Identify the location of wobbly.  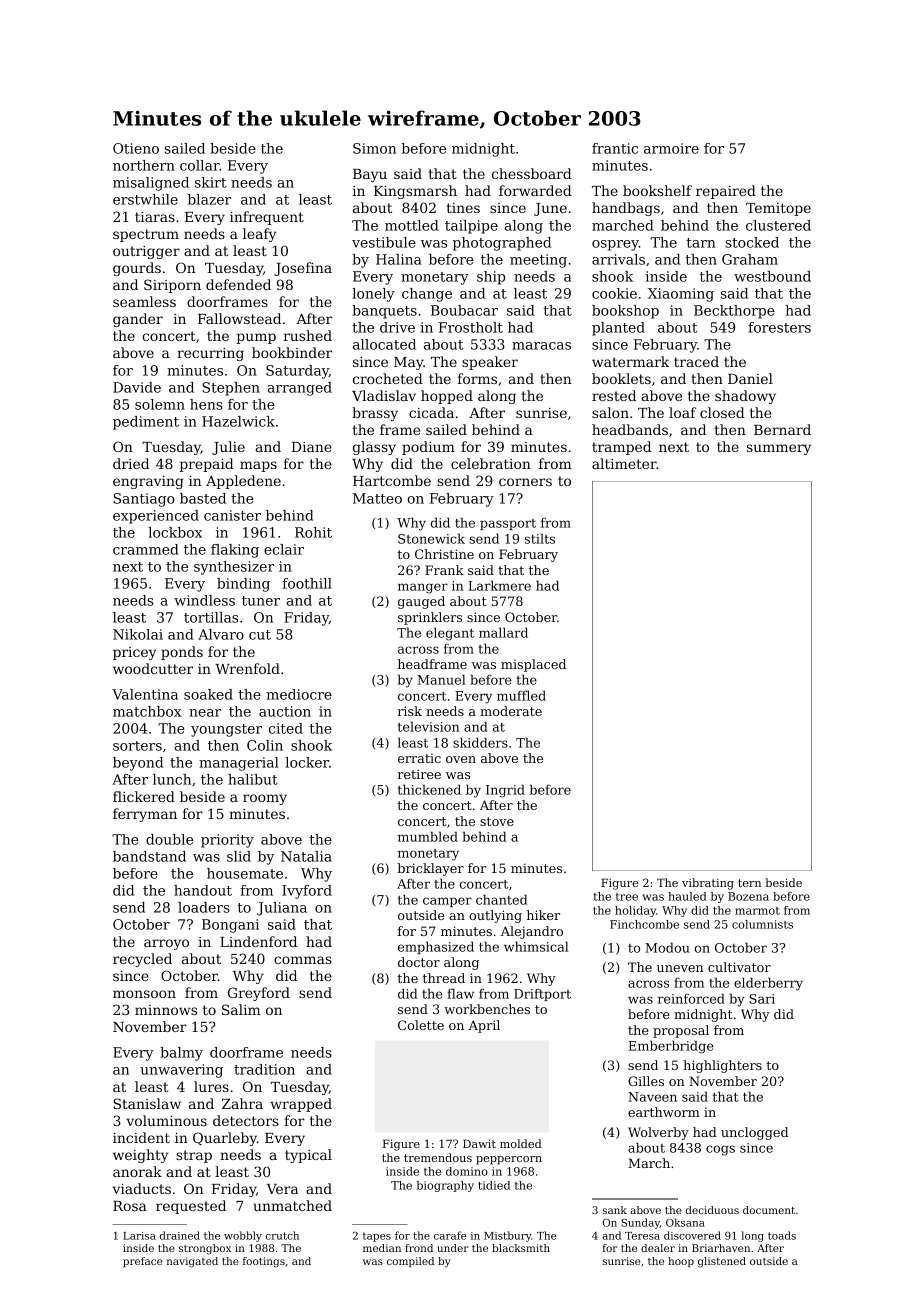
(243, 1236).
